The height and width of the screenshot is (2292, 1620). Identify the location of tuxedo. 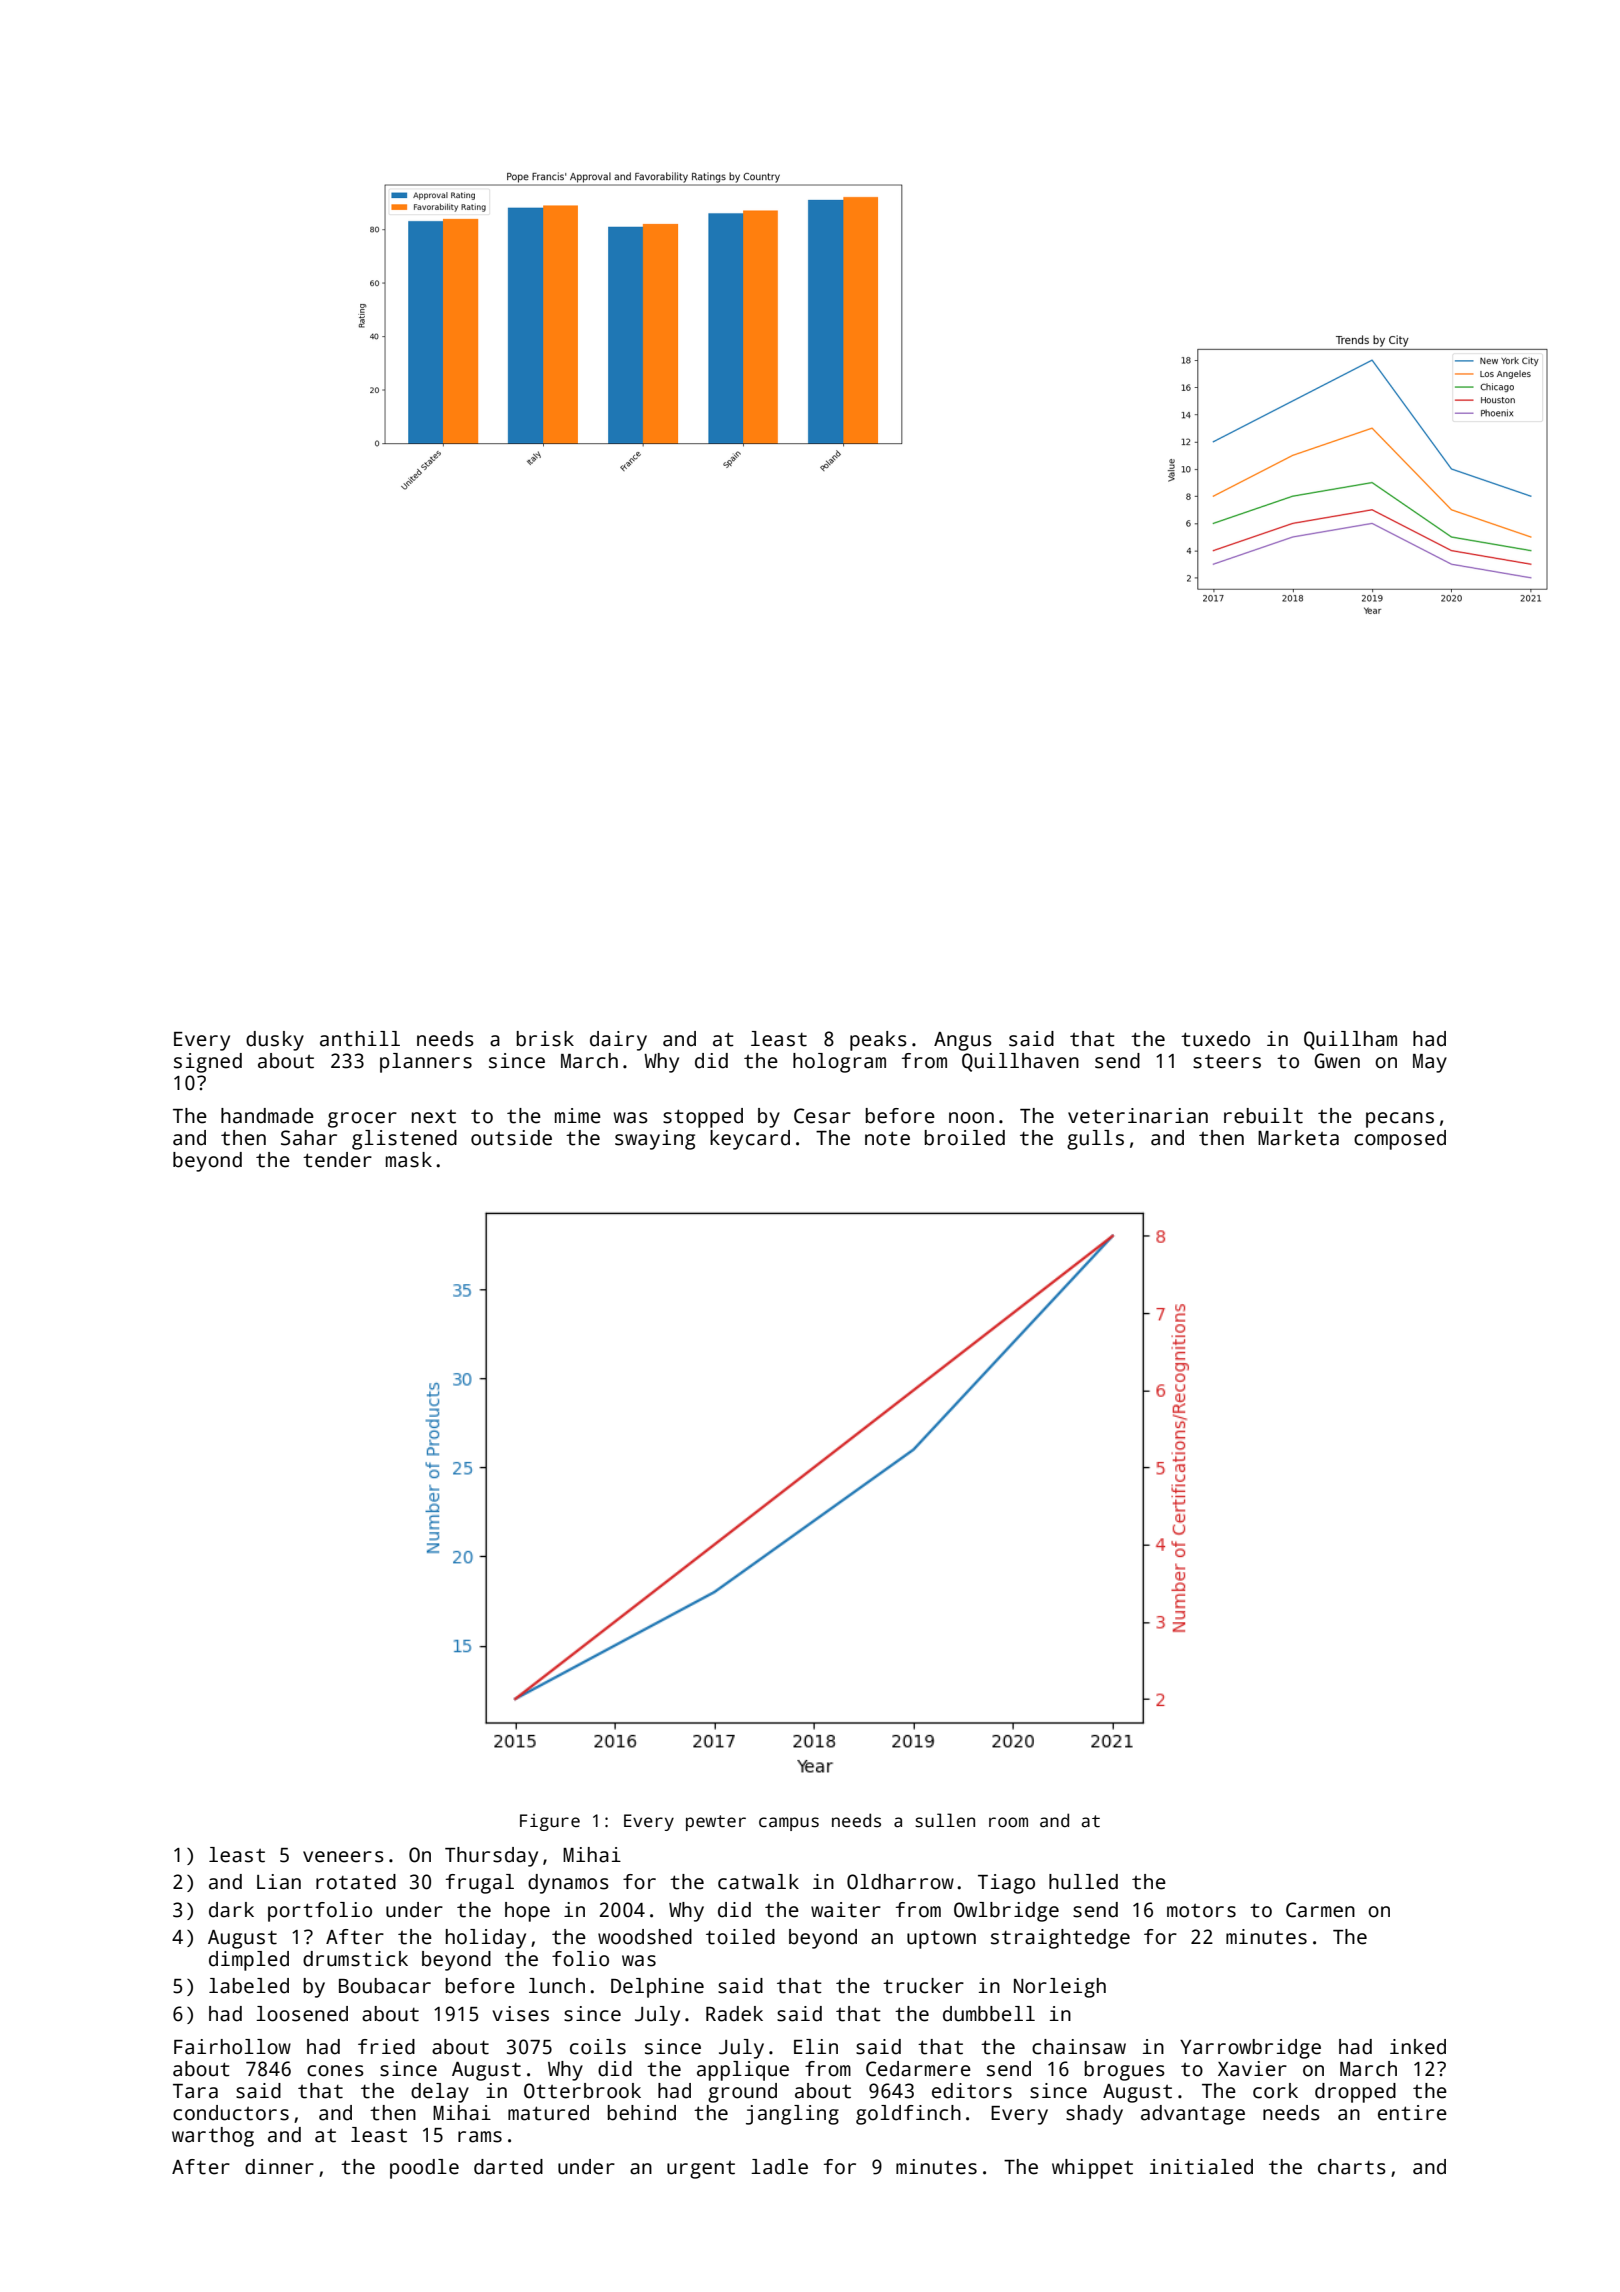
(1215, 1039).
